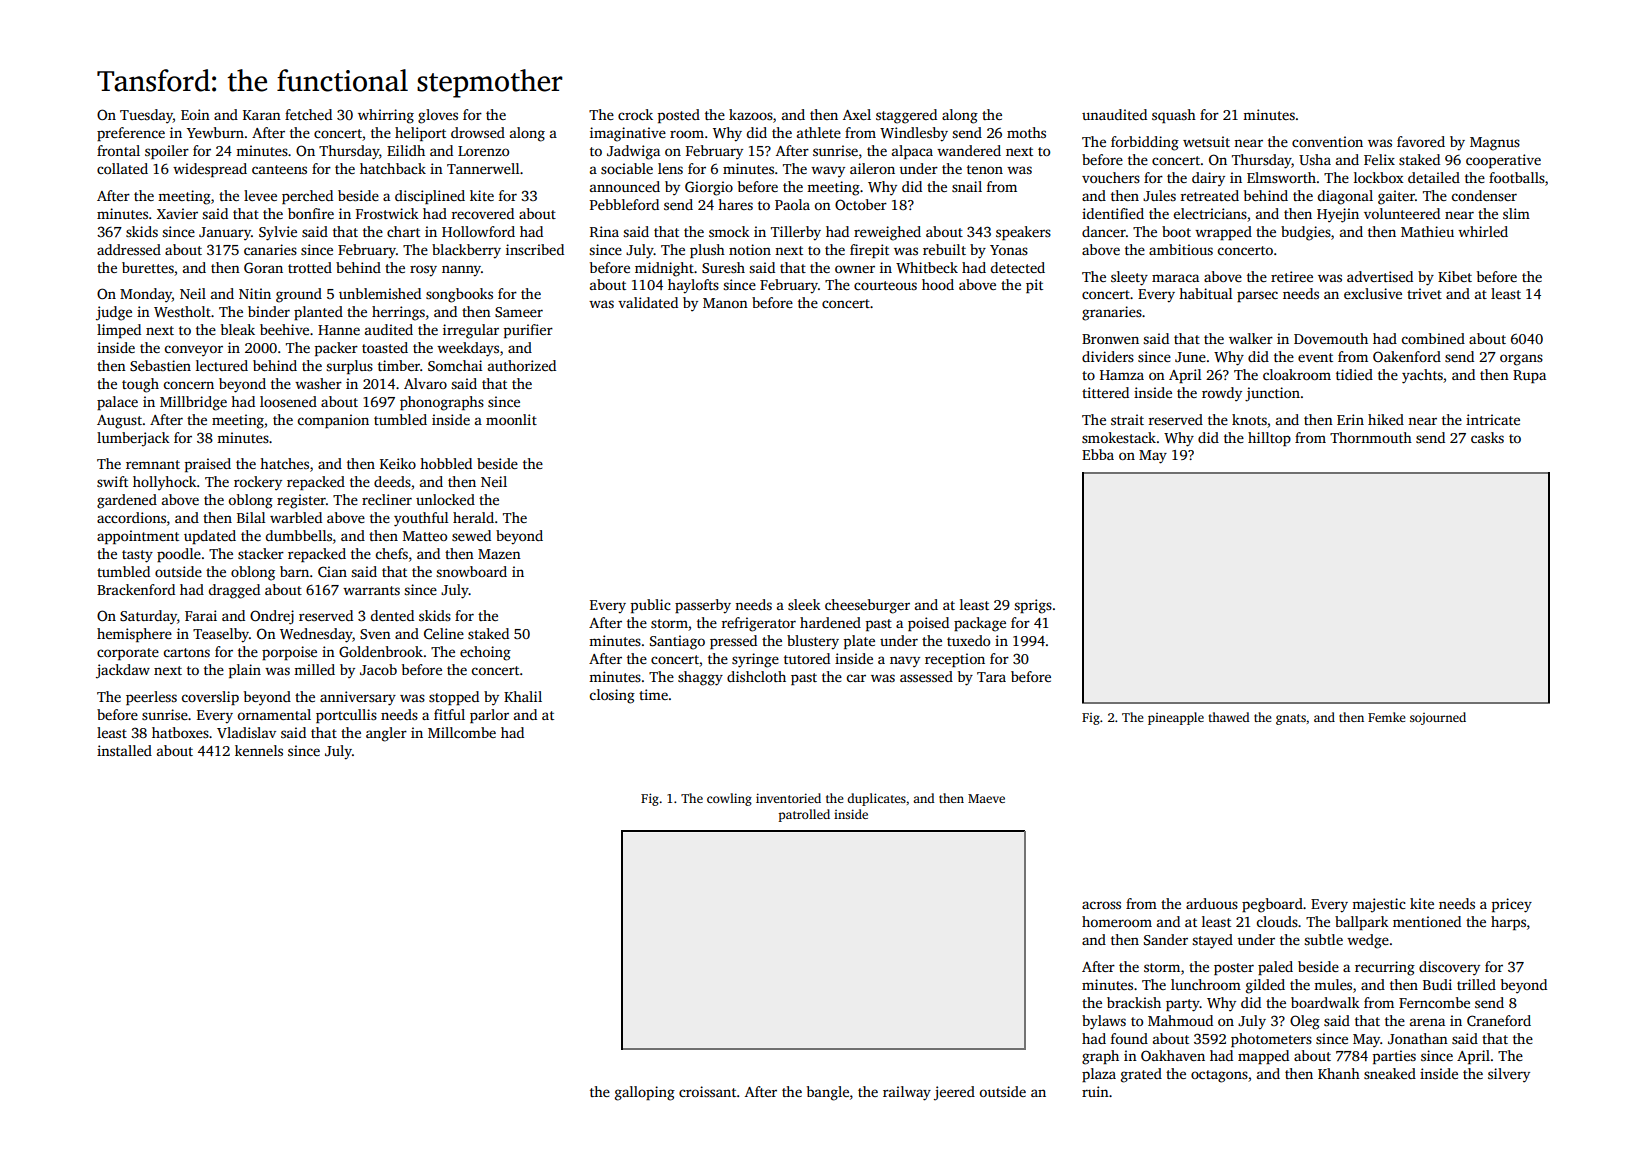  I want to click on tutored, so click(807, 658).
